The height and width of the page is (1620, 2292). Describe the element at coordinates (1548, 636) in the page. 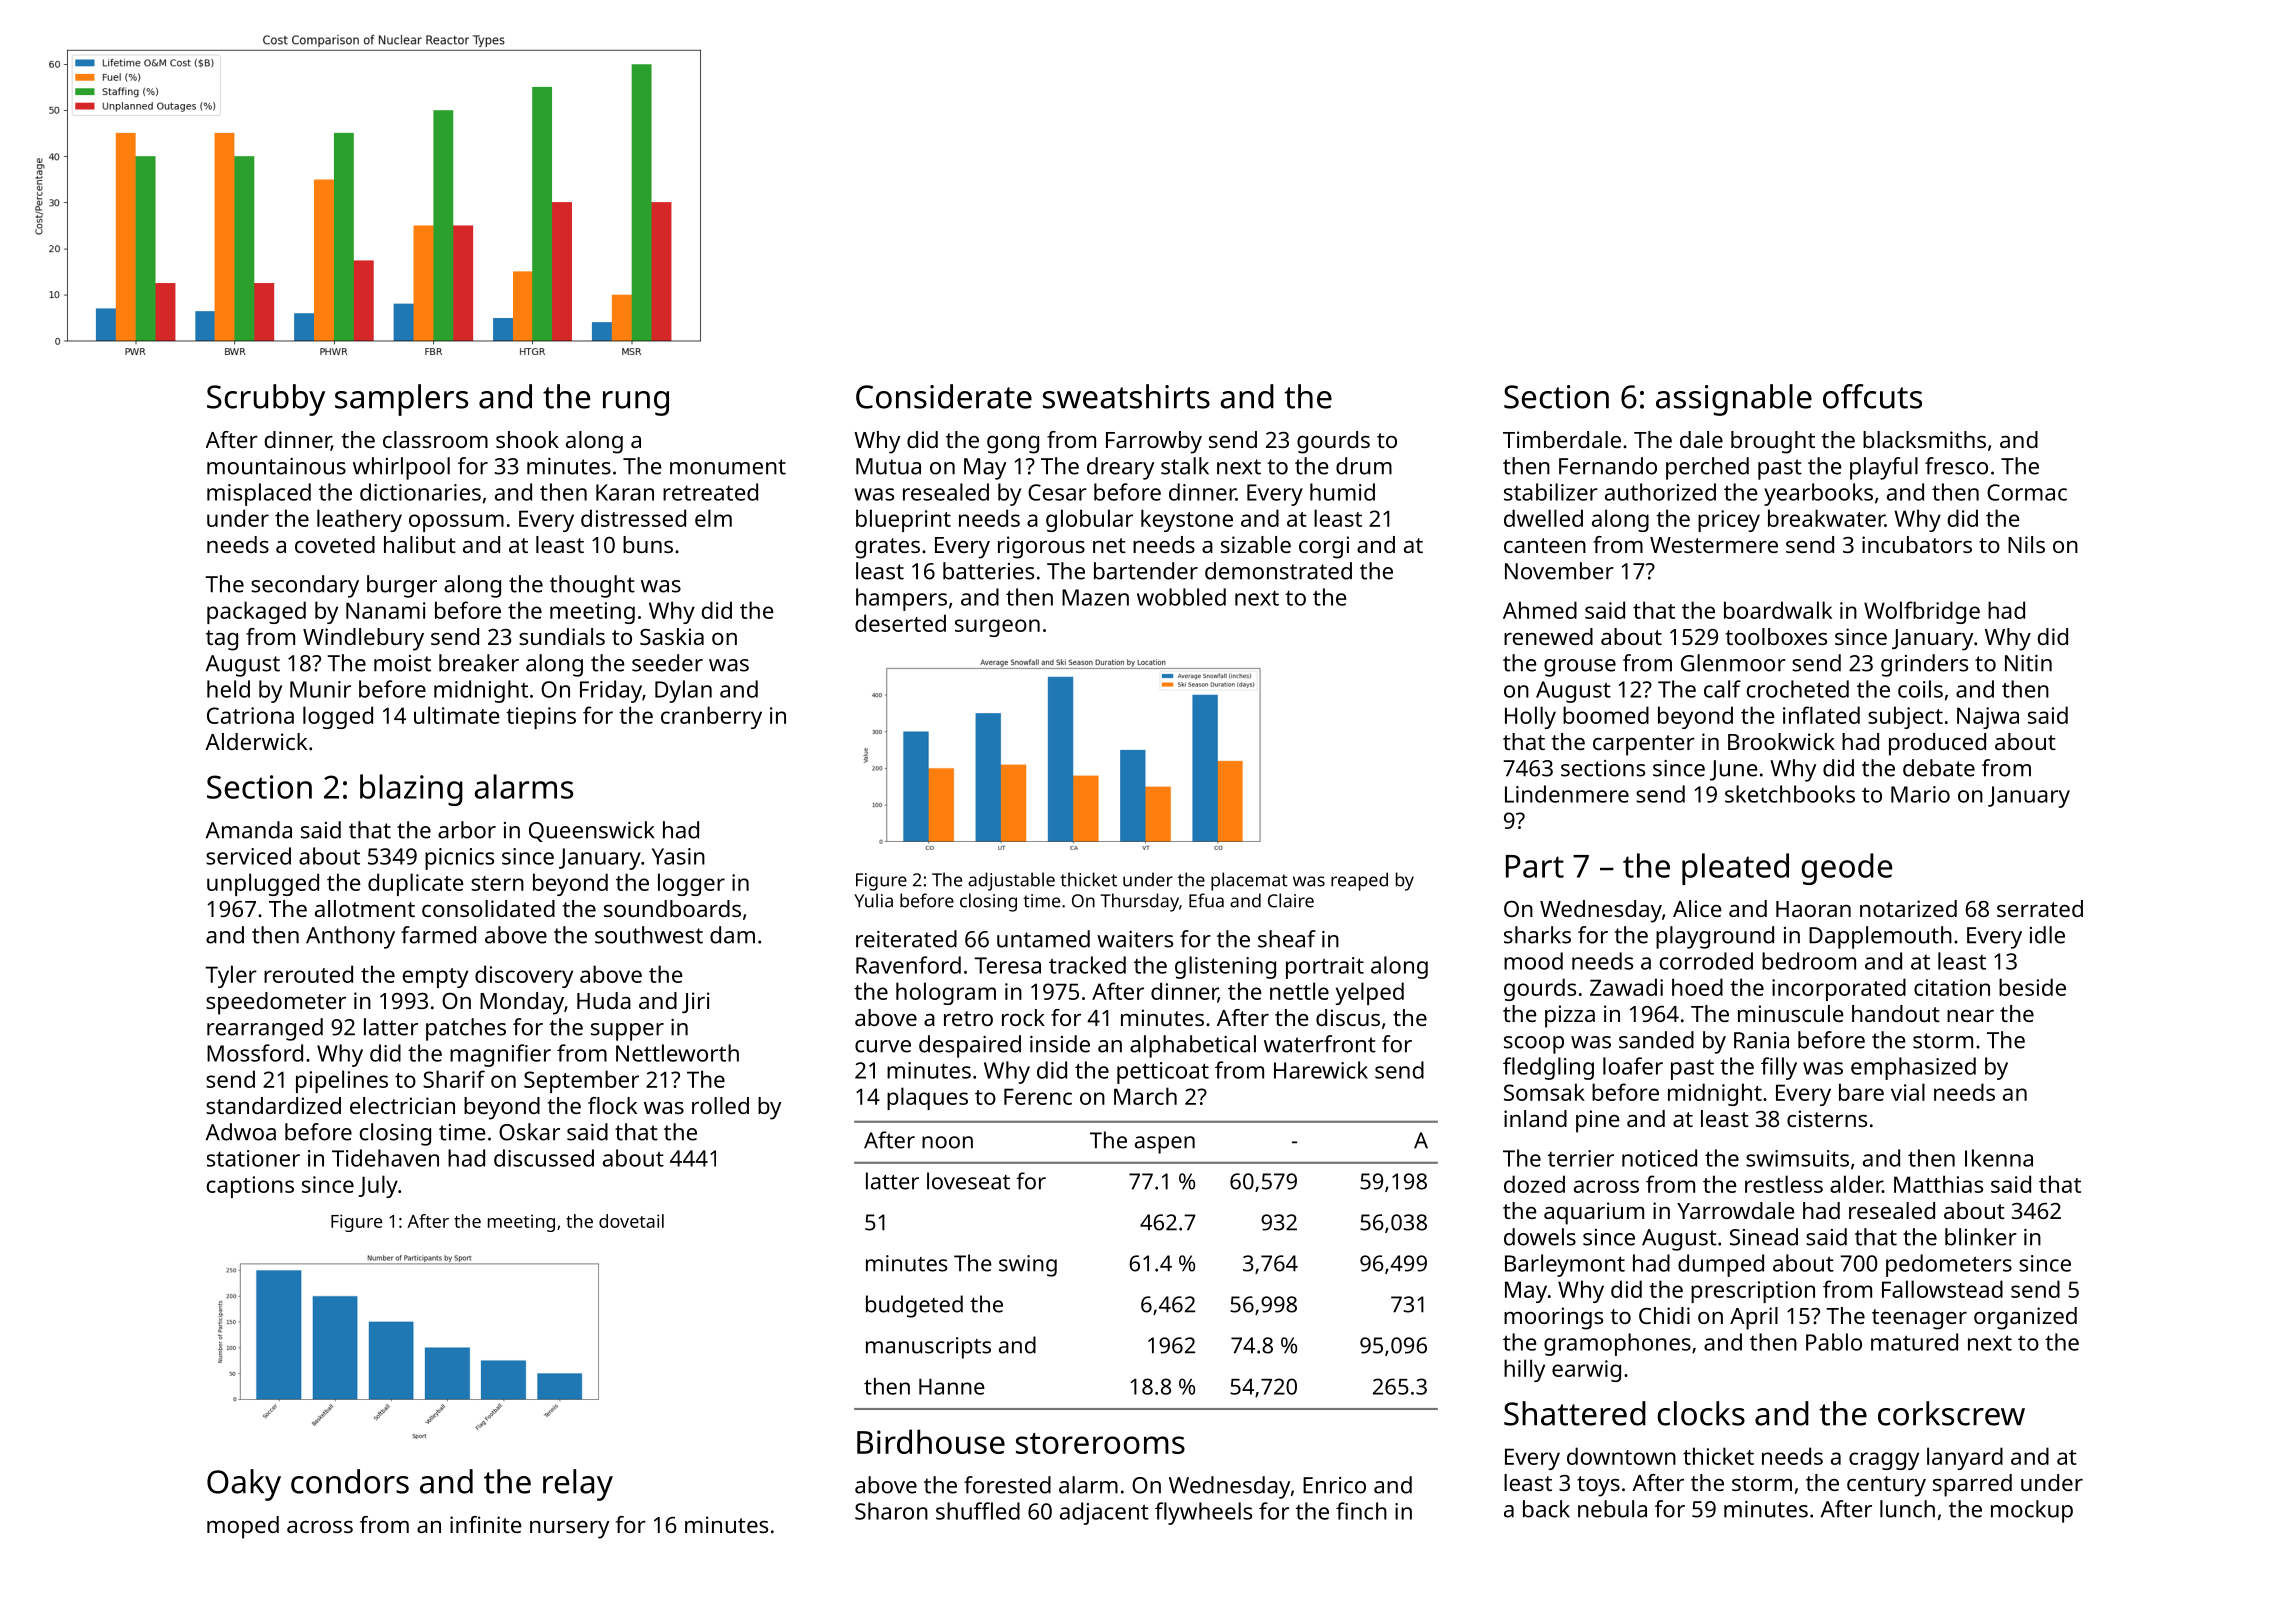

I see `renewed` at that location.
